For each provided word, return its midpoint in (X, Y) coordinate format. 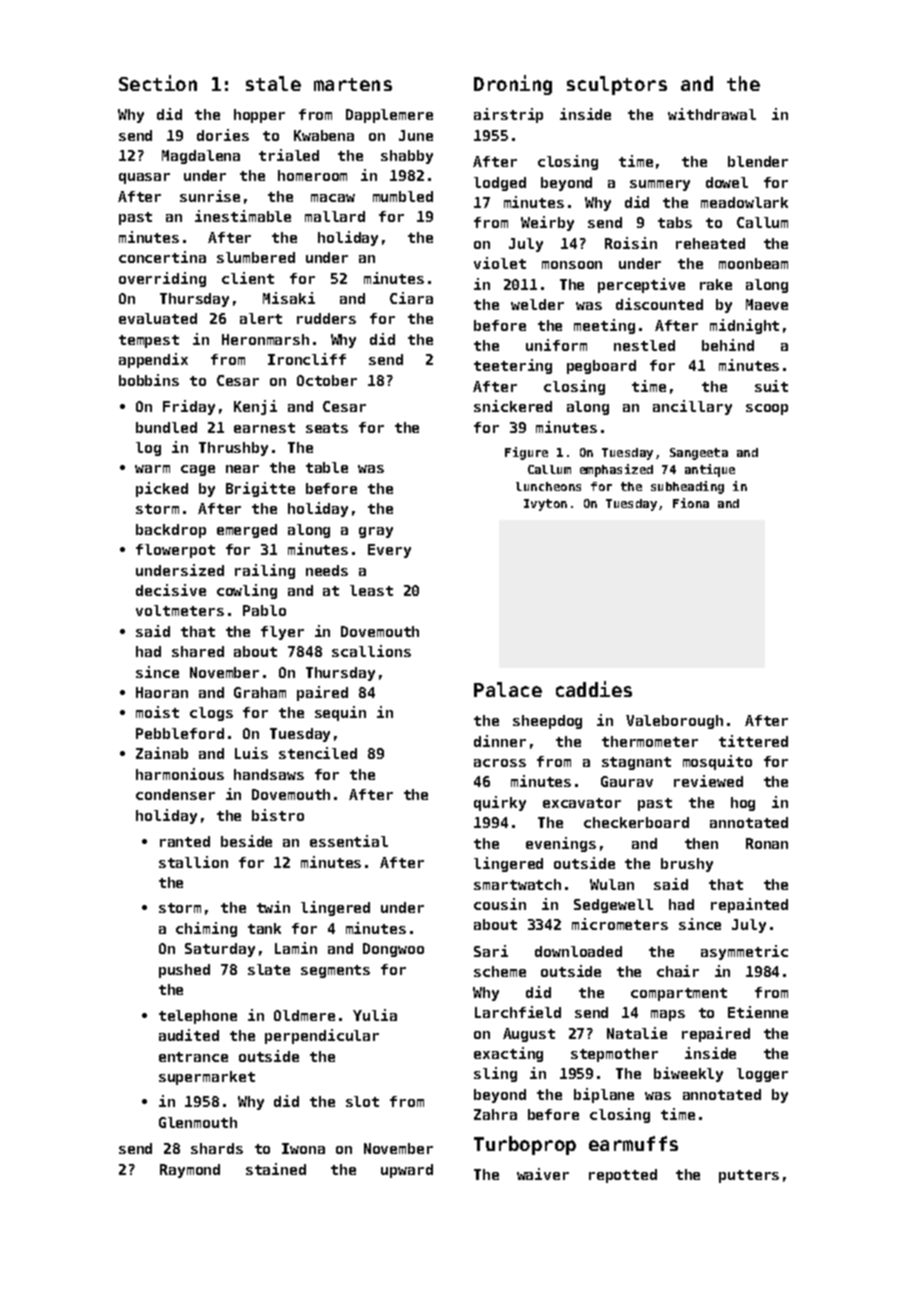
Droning (513, 85)
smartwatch (517, 884)
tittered (753, 741)
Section (158, 83)
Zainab (162, 753)
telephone (198, 1017)
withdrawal (712, 114)
